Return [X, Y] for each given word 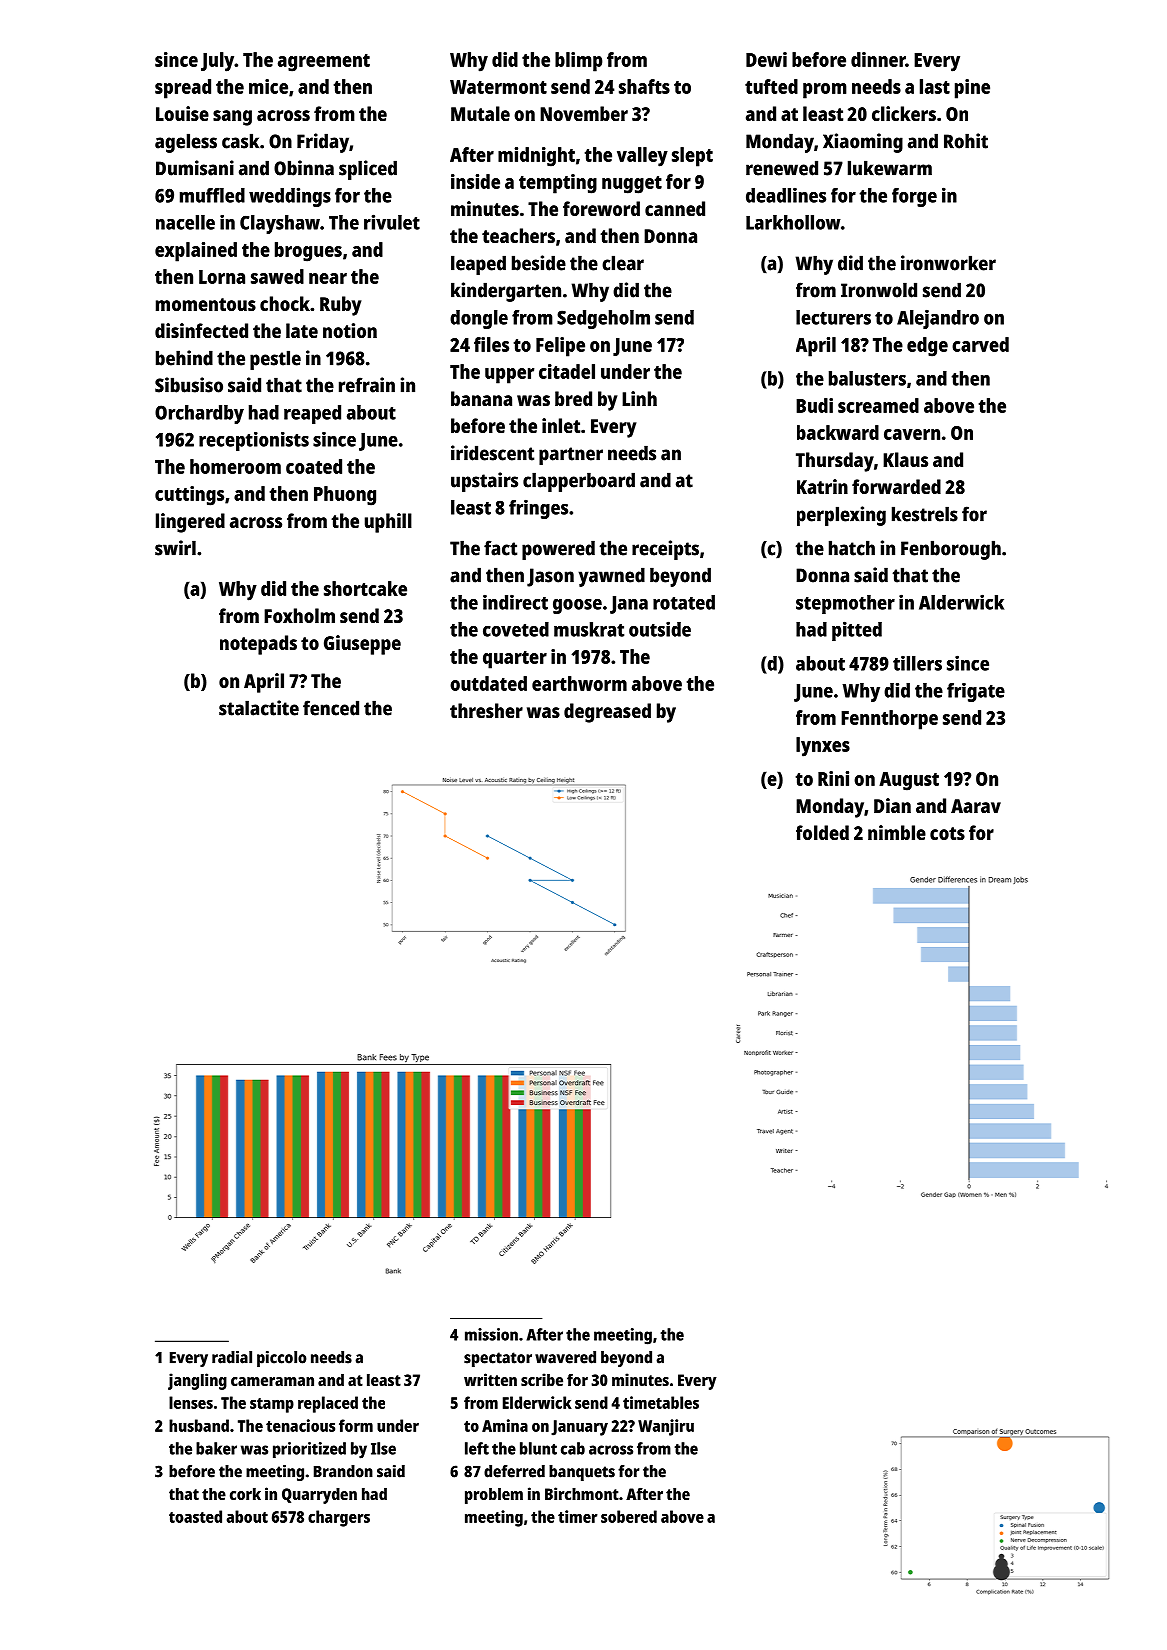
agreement [324, 63]
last [935, 86]
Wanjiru [666, 1427]
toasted [195, 1516]
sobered [629, 1516]
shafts [644, 86]
